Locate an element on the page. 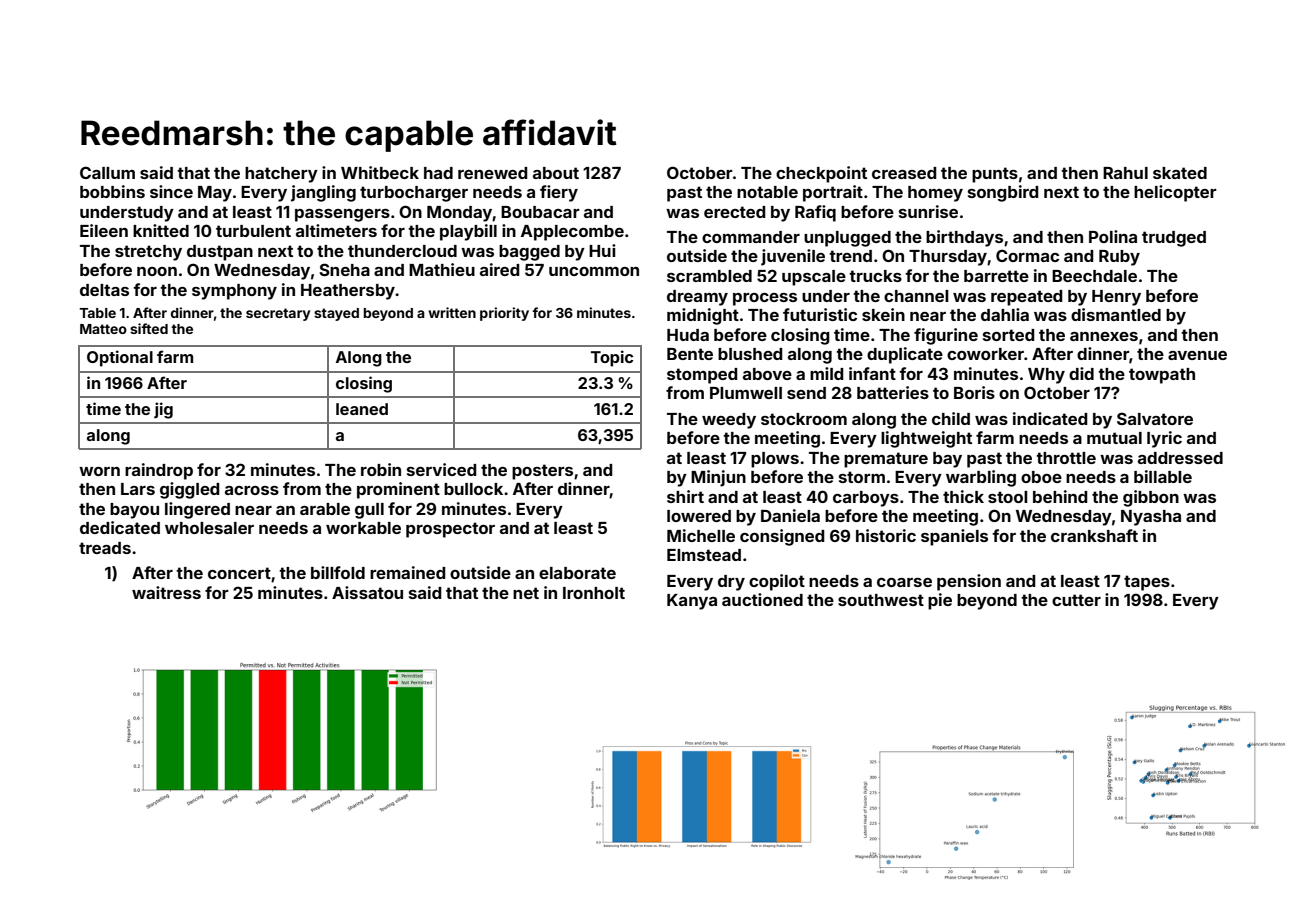  mutual is located at coordinates (1114, 438).
